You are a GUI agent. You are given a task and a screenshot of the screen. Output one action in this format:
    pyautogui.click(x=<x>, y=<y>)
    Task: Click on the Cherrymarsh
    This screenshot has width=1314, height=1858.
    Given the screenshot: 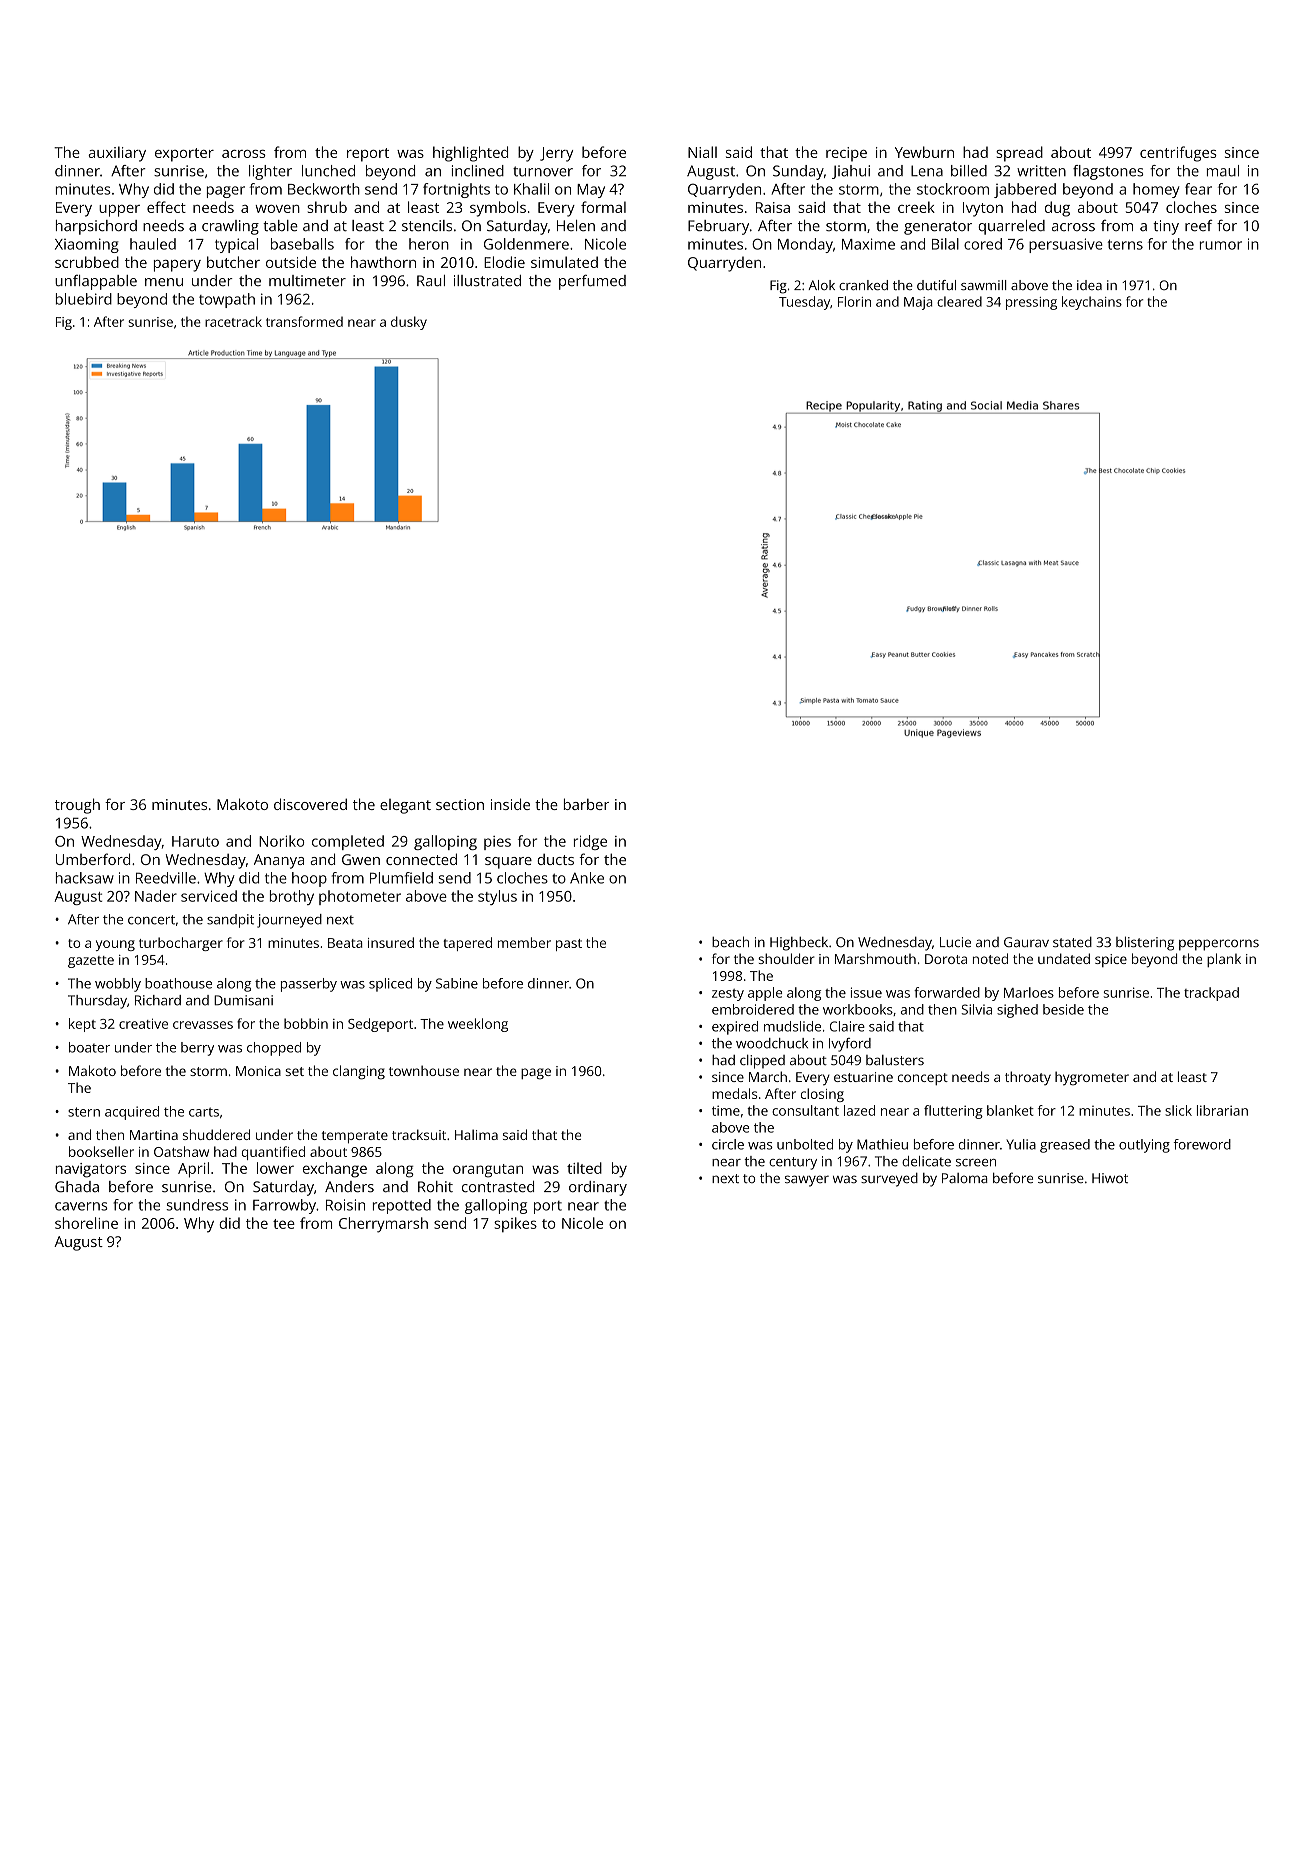 What is the action you would take?
    pyautogui.click(x=383, y=1225)
